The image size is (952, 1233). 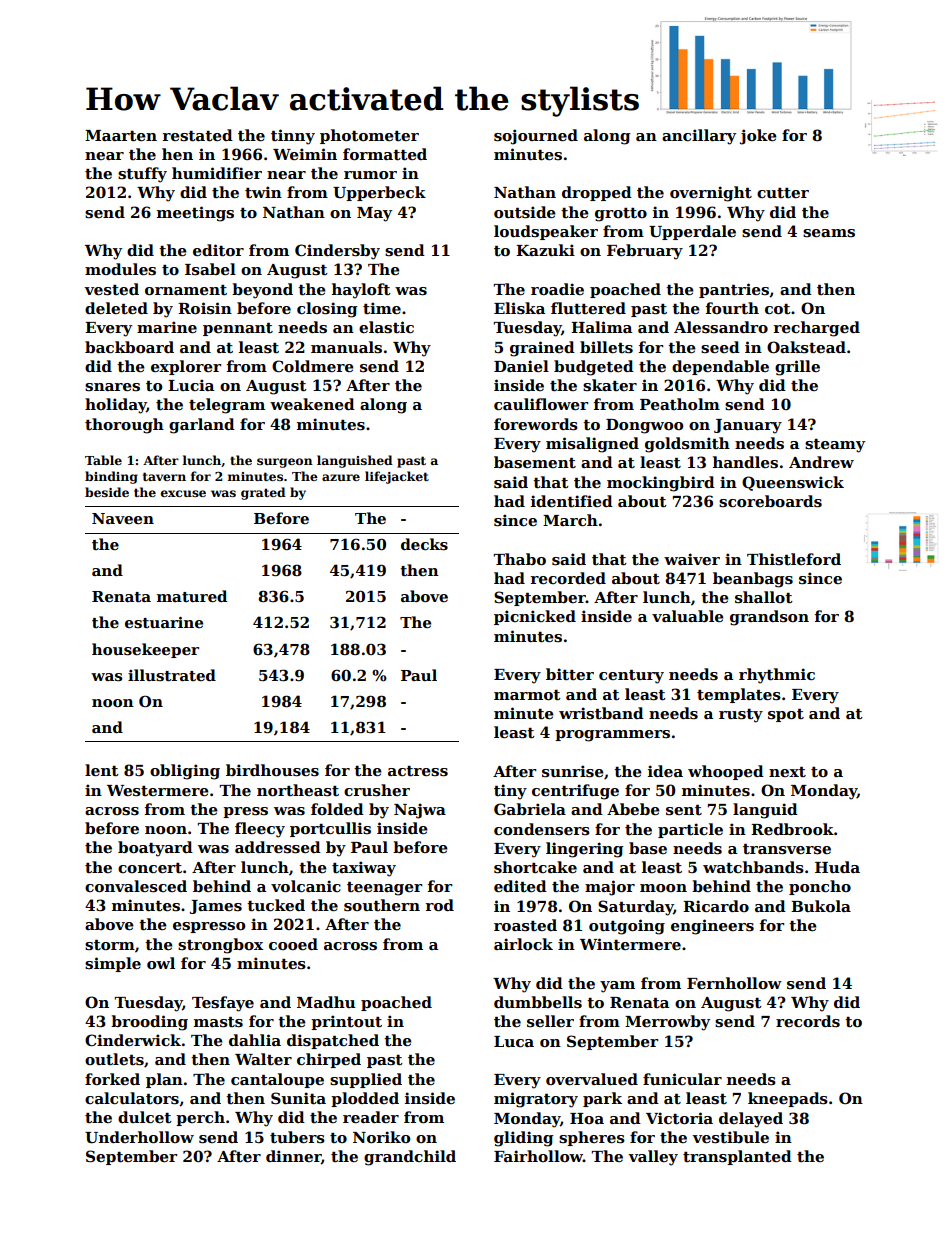 I want to click on steamy, so click(x=835, y=446).
